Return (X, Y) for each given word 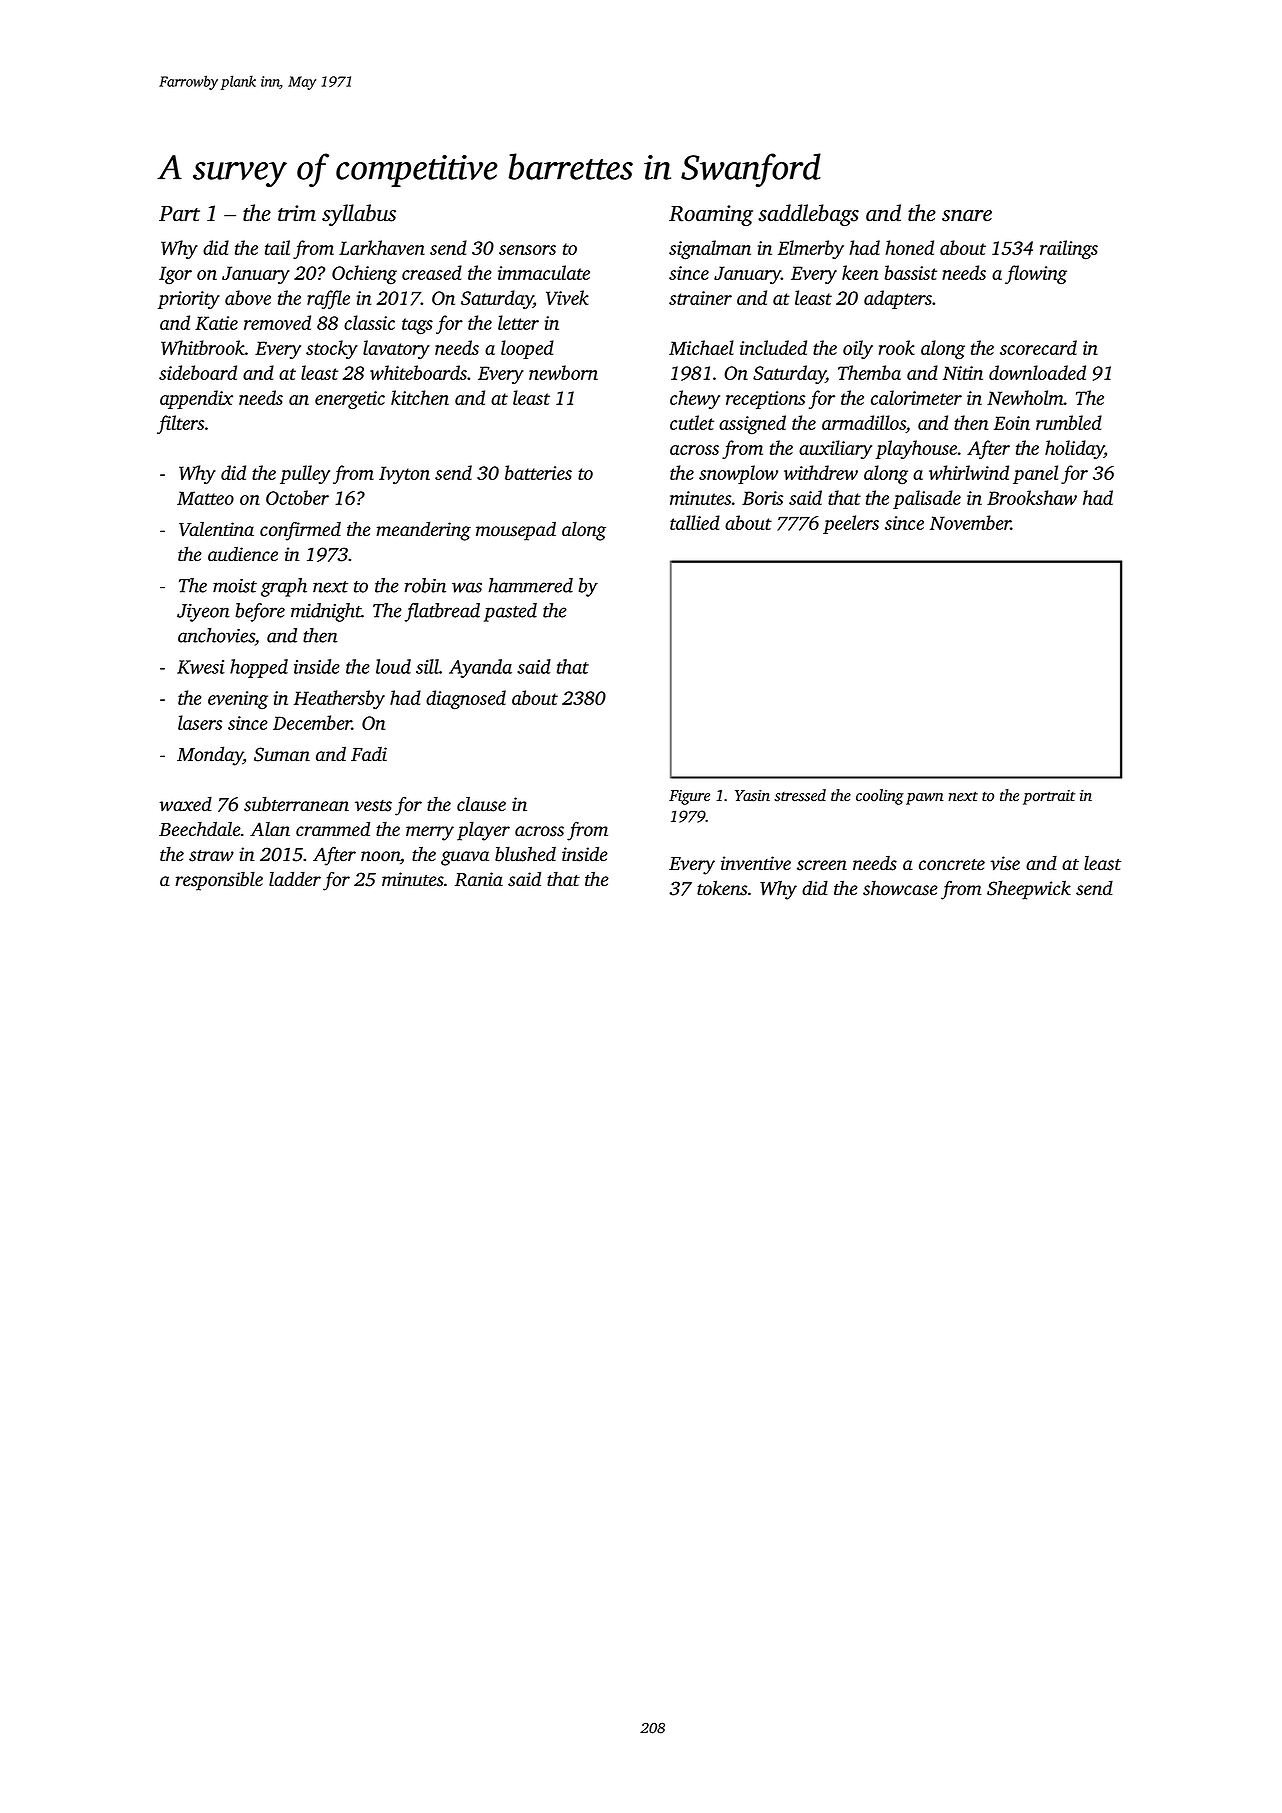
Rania (479, 879)
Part (179, 214)
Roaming (711, 215)
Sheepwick (1029, 890)
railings (1069, 250)
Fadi (369, 754)
